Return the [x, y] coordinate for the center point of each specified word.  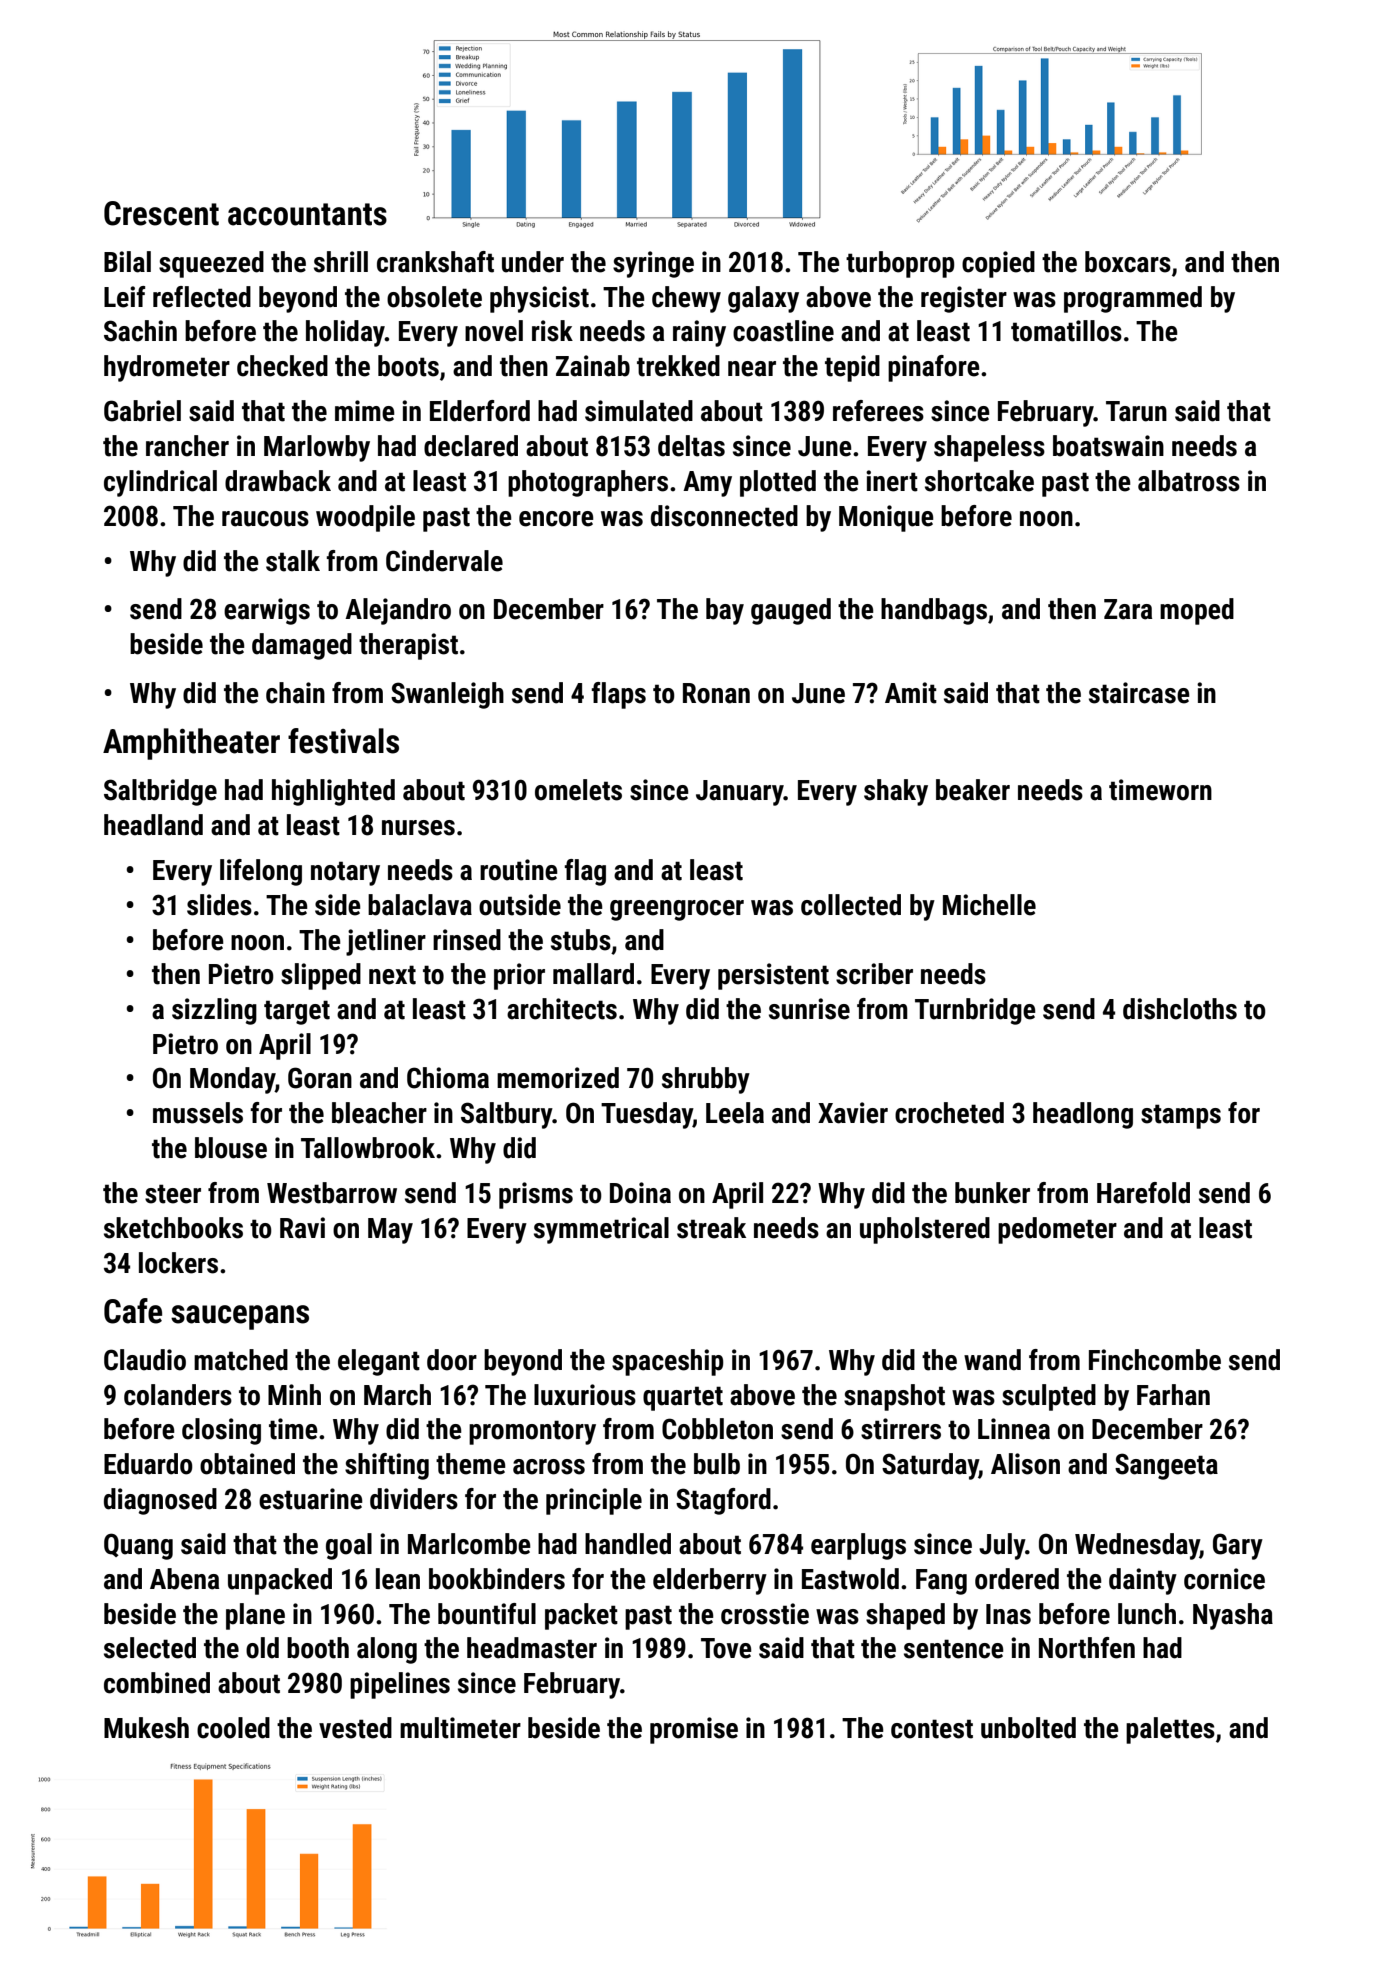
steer [173, 1194]
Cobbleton [717, 1429]
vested [355, 1728]
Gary [1238, 1546]
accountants [307, 214]
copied [998, 264]
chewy [686, 299]
